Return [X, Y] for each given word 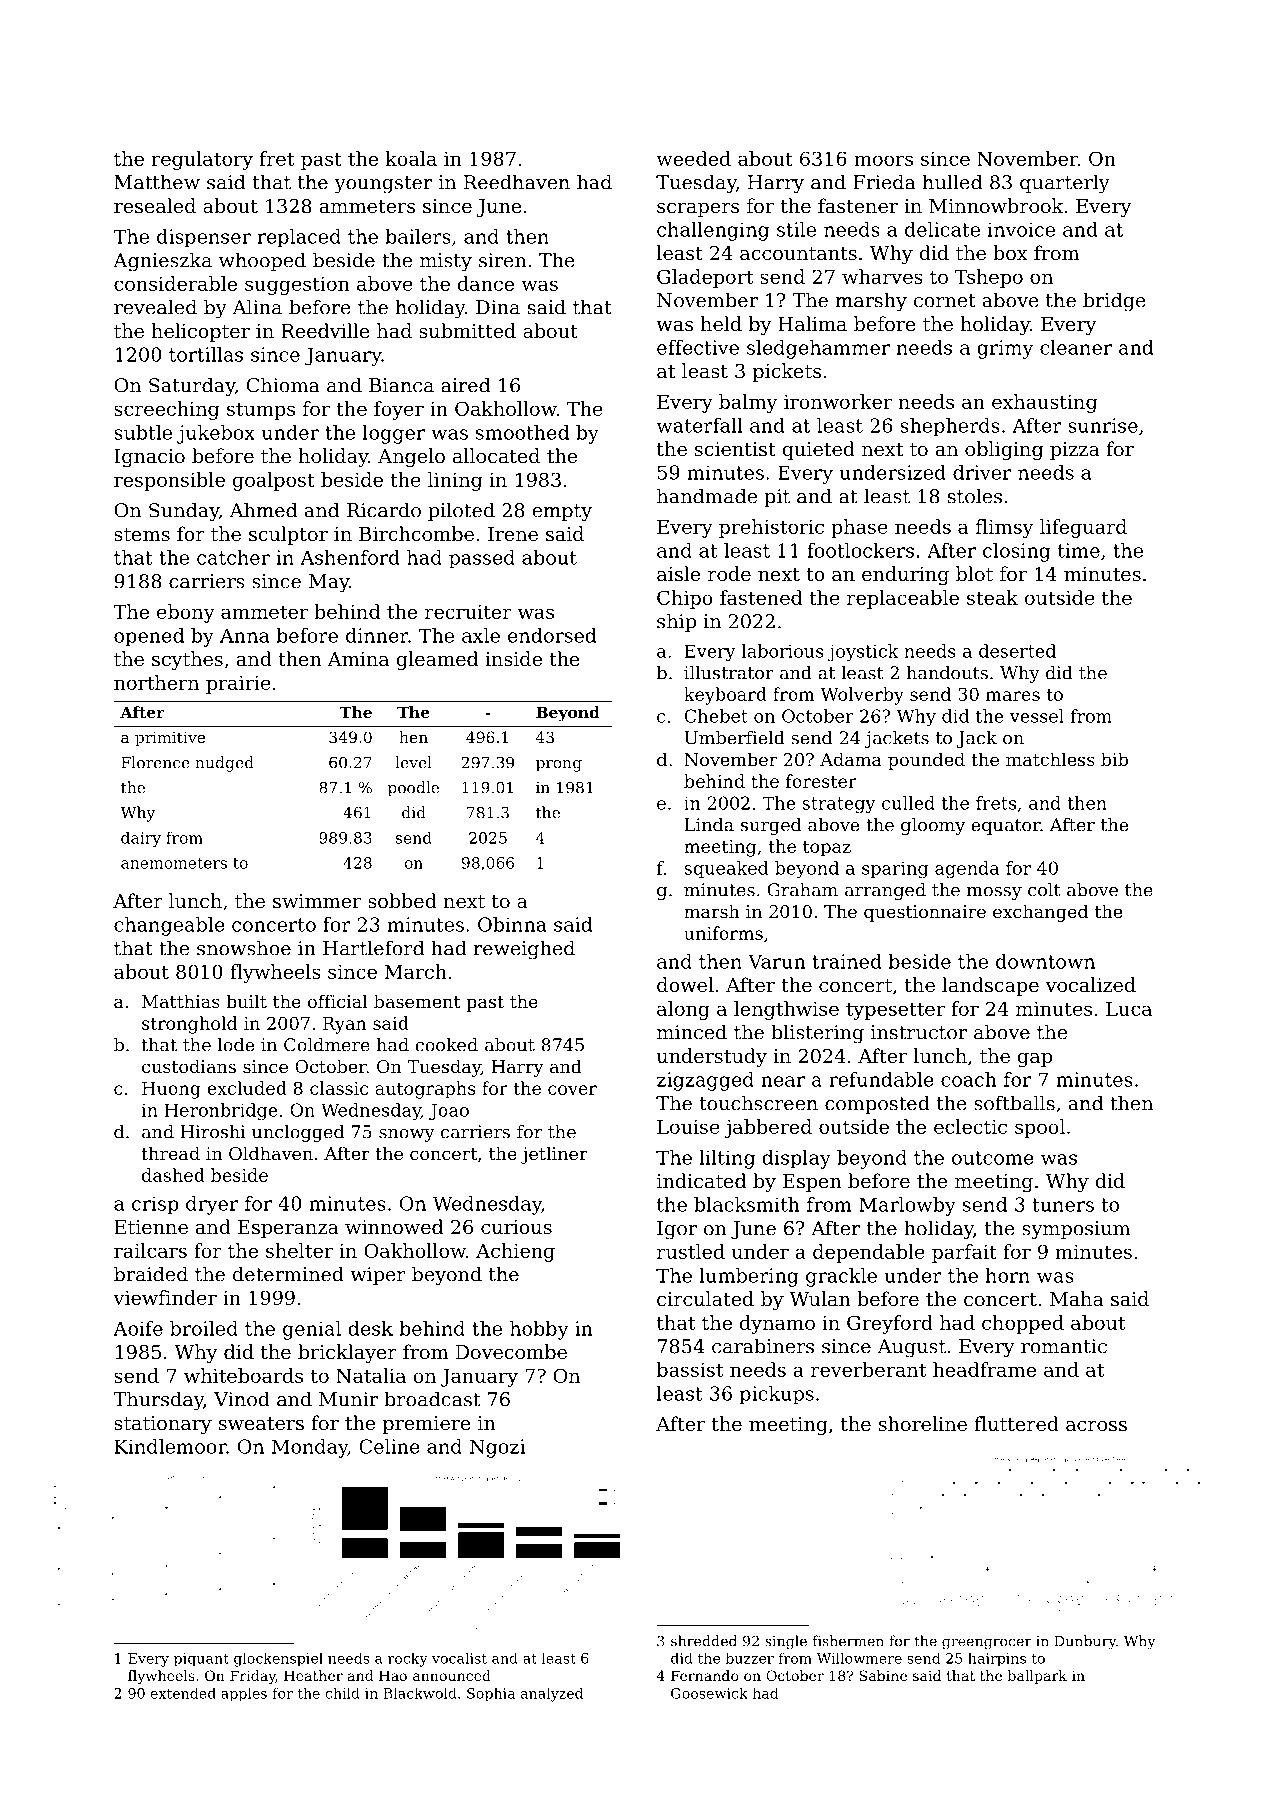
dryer [212, 1205]
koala [411, 158]
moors [883, 160]
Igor [677, 1230]
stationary [163, 1425]
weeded [693, 158]
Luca [1129, 1009]
